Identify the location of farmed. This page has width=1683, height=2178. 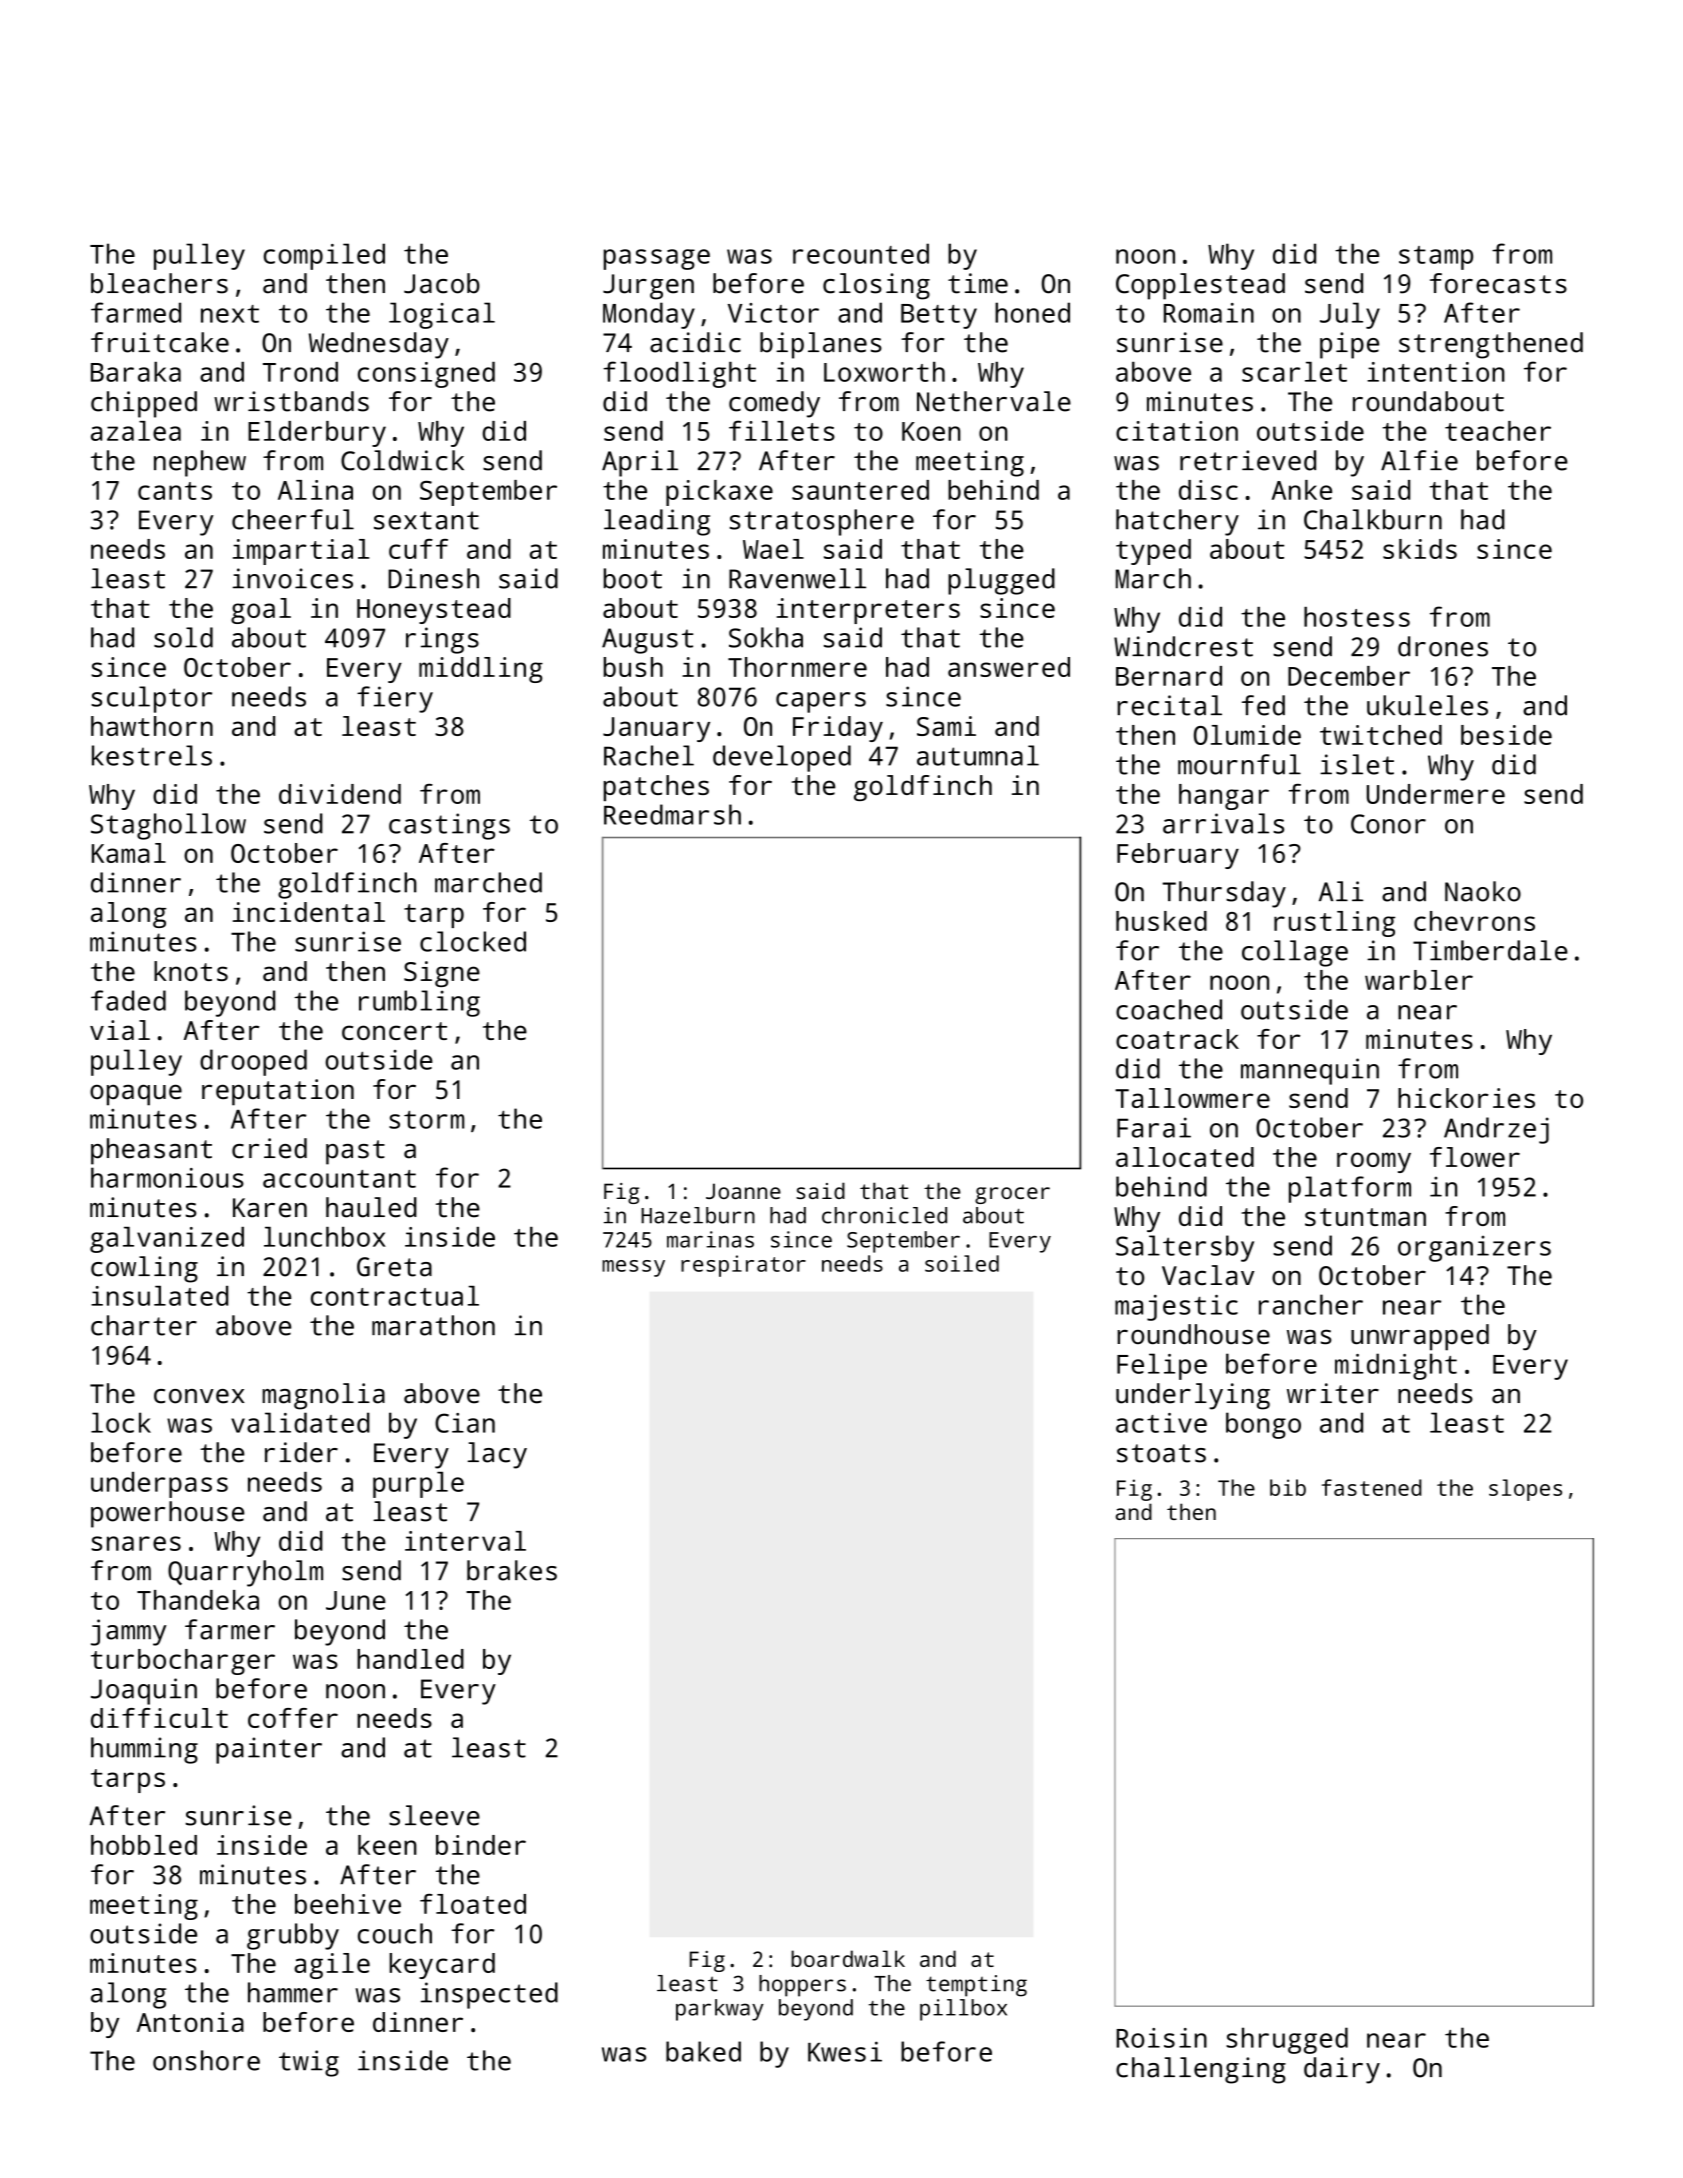
(136, 312).
